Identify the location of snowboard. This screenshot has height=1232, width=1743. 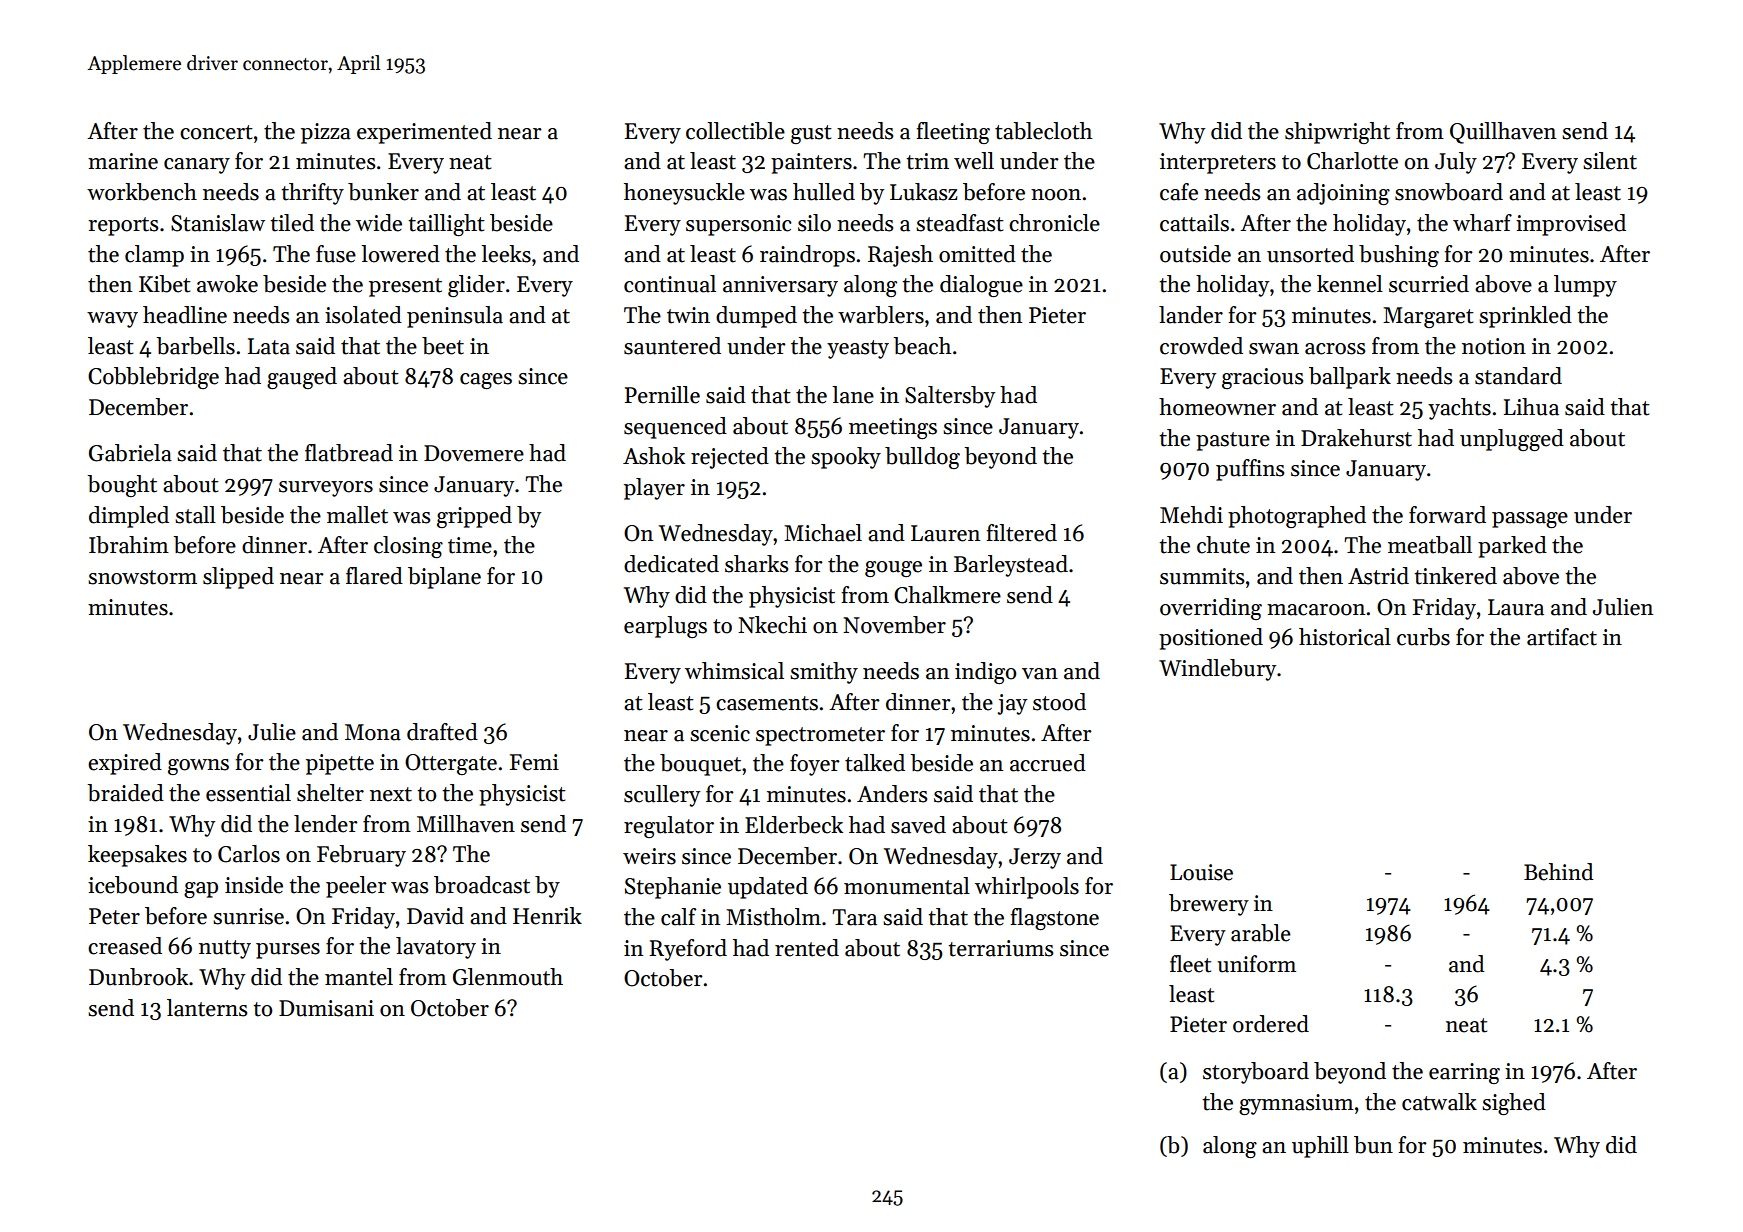
(1449, 192).
